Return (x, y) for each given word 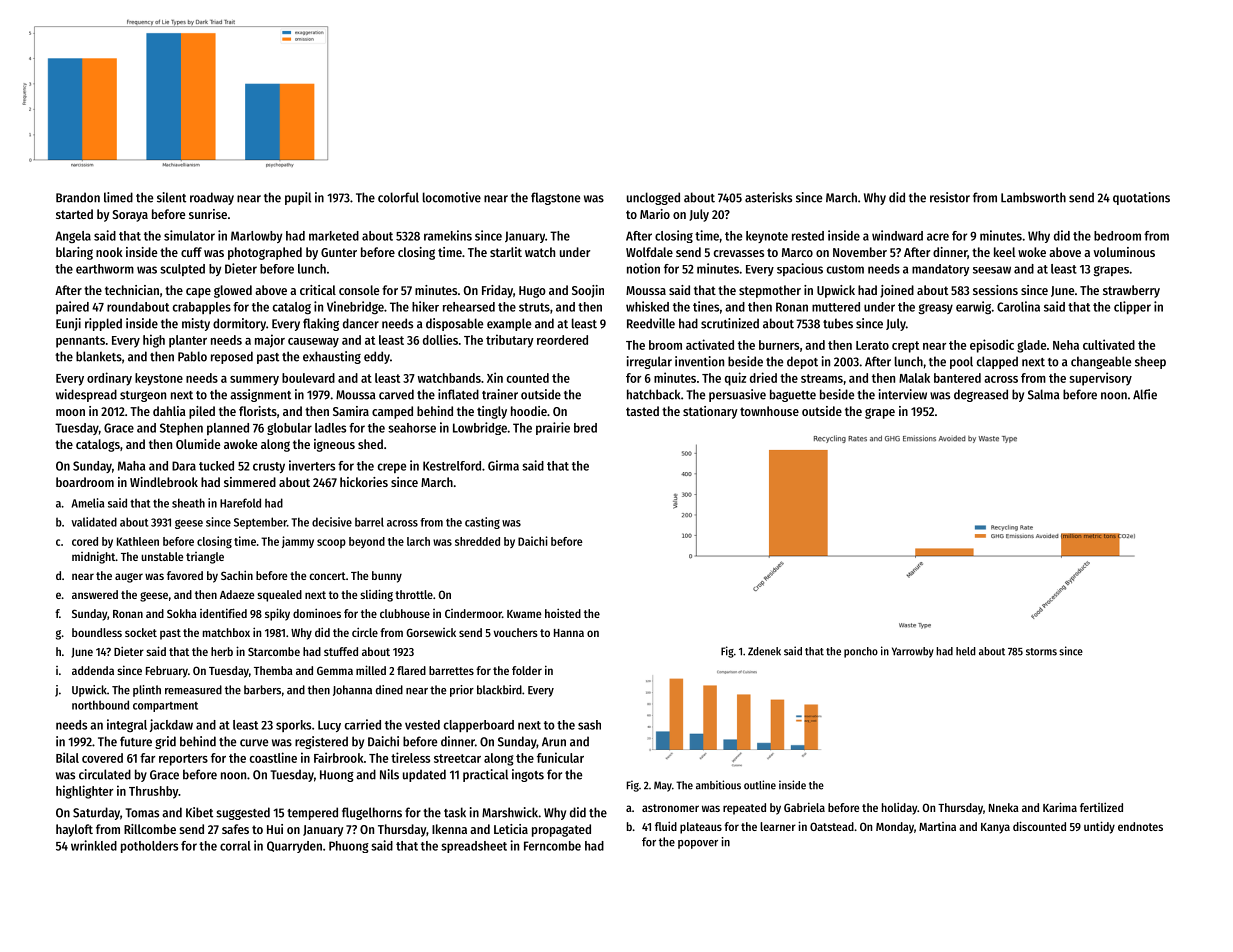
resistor (950, 197)
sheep (1150, 362)
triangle (205, 558)
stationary (710, 412)
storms (1041, 652)
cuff (191, 252)
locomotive (452, 197)
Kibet (199, 812)
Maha (131, 466)
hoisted (563, 613)
